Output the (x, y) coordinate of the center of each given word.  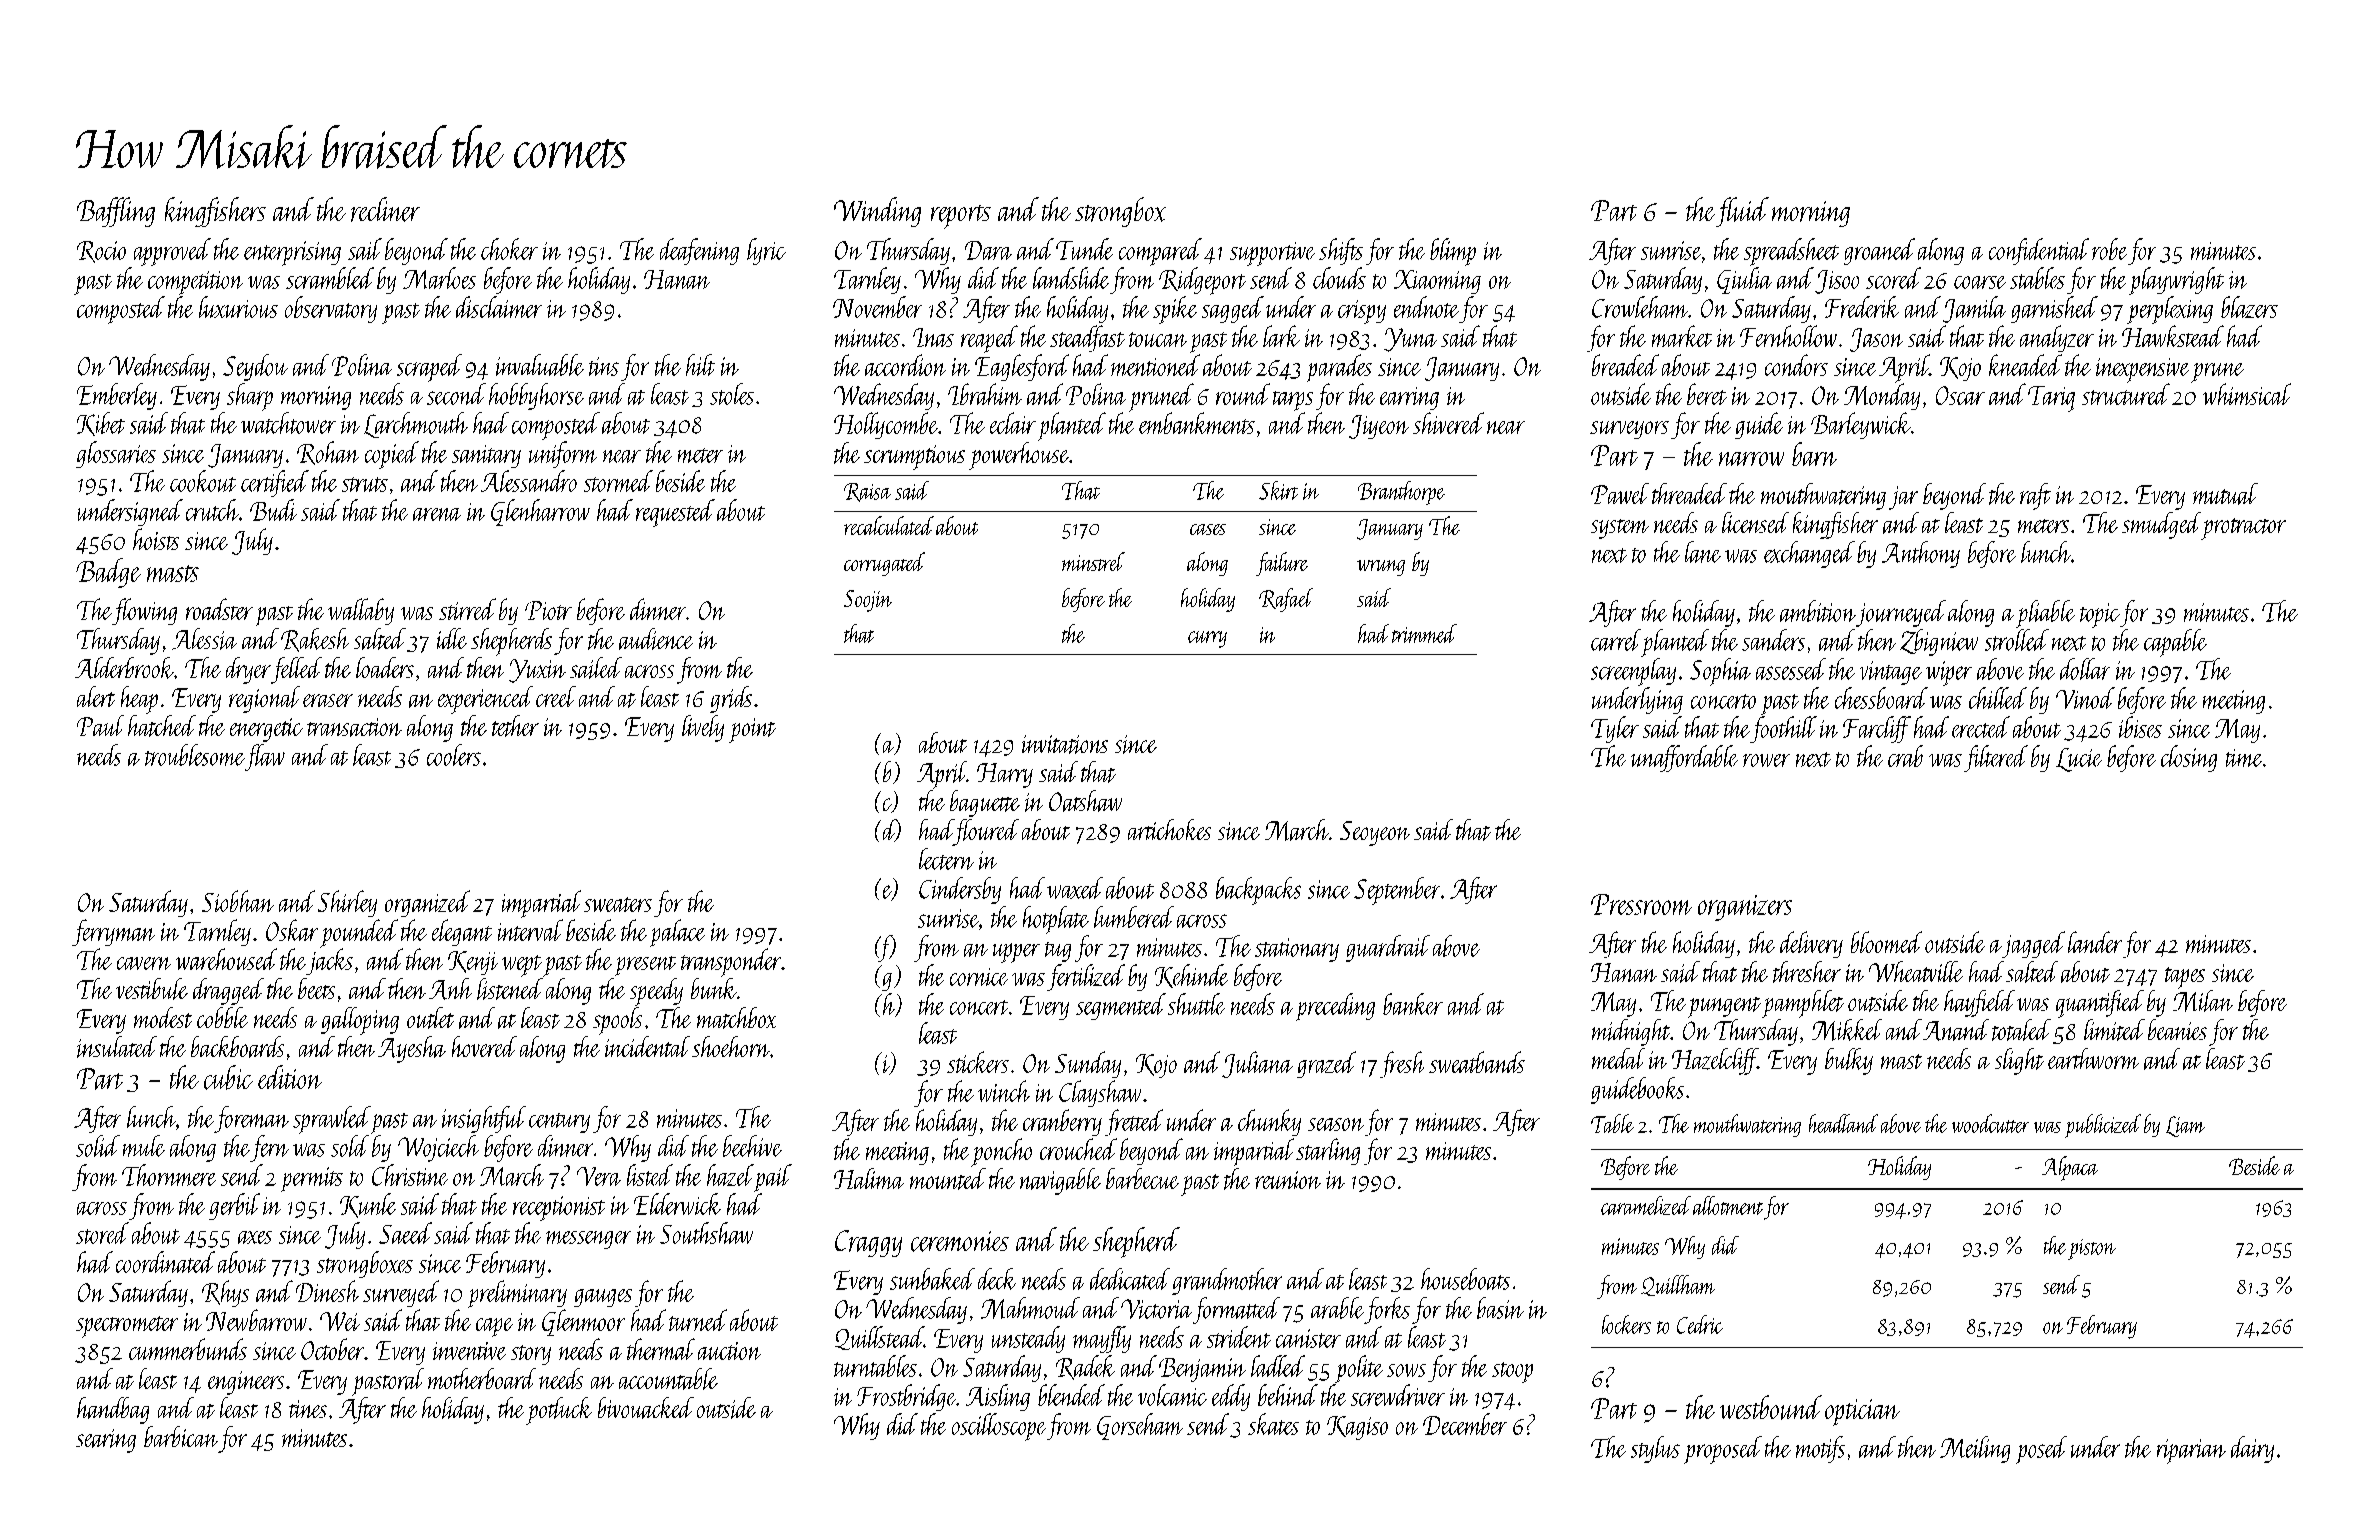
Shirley (347, 903)
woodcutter (1990, 1123)
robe (2109, 249)
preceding (1335, 1007)
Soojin (868, 601)
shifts (1341, 251)
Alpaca (2070, 1168)
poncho (1001, 1152)
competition (195, 283)
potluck (559, 1411)
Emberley (117, 396)
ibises (2140, 727)
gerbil (234, 1206)
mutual (2225, 494)
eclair (1013, 423)
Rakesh (315, 640)
